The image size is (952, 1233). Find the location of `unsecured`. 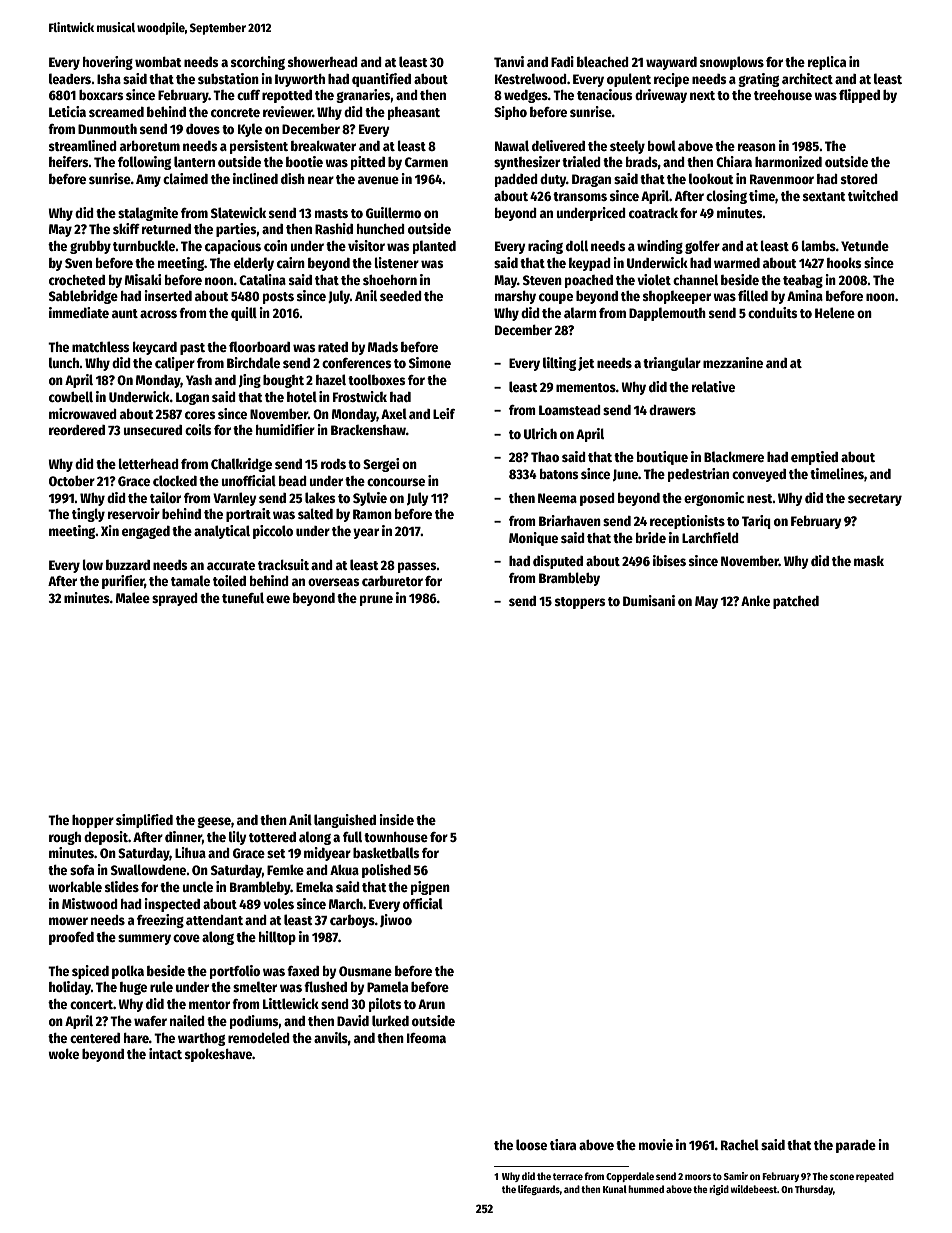

unsecured is located at coordinates (153, 430).
